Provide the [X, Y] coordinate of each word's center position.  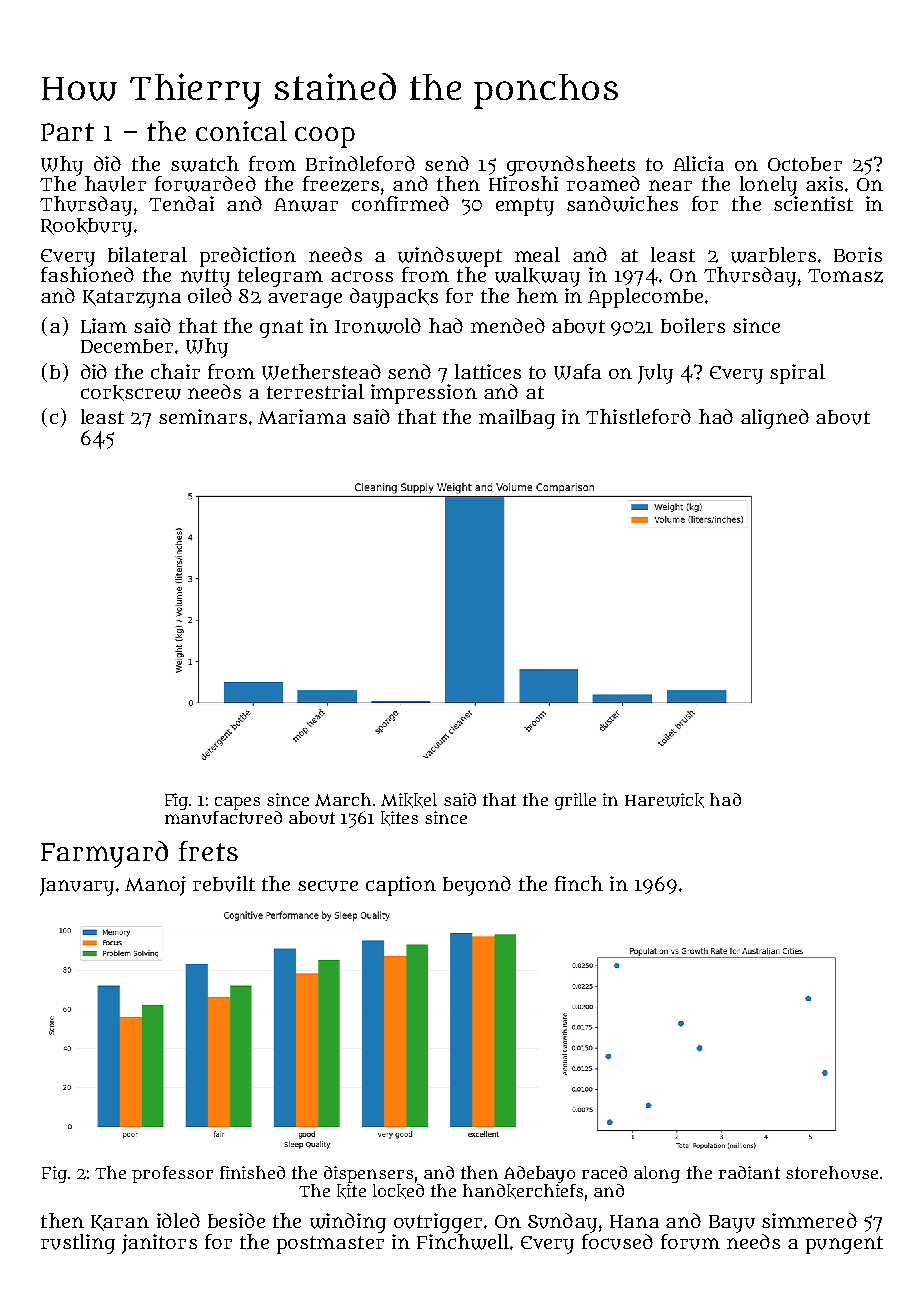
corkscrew [131, 393]
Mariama [302, 416]
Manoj [155, 886]
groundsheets [571, 166]
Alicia [698, 163]
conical [241, 131]
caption [401, 886]
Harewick [664, 800]
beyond [477, 886]
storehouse [832, 1172]
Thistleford [638, 416]
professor [172, 1174]
